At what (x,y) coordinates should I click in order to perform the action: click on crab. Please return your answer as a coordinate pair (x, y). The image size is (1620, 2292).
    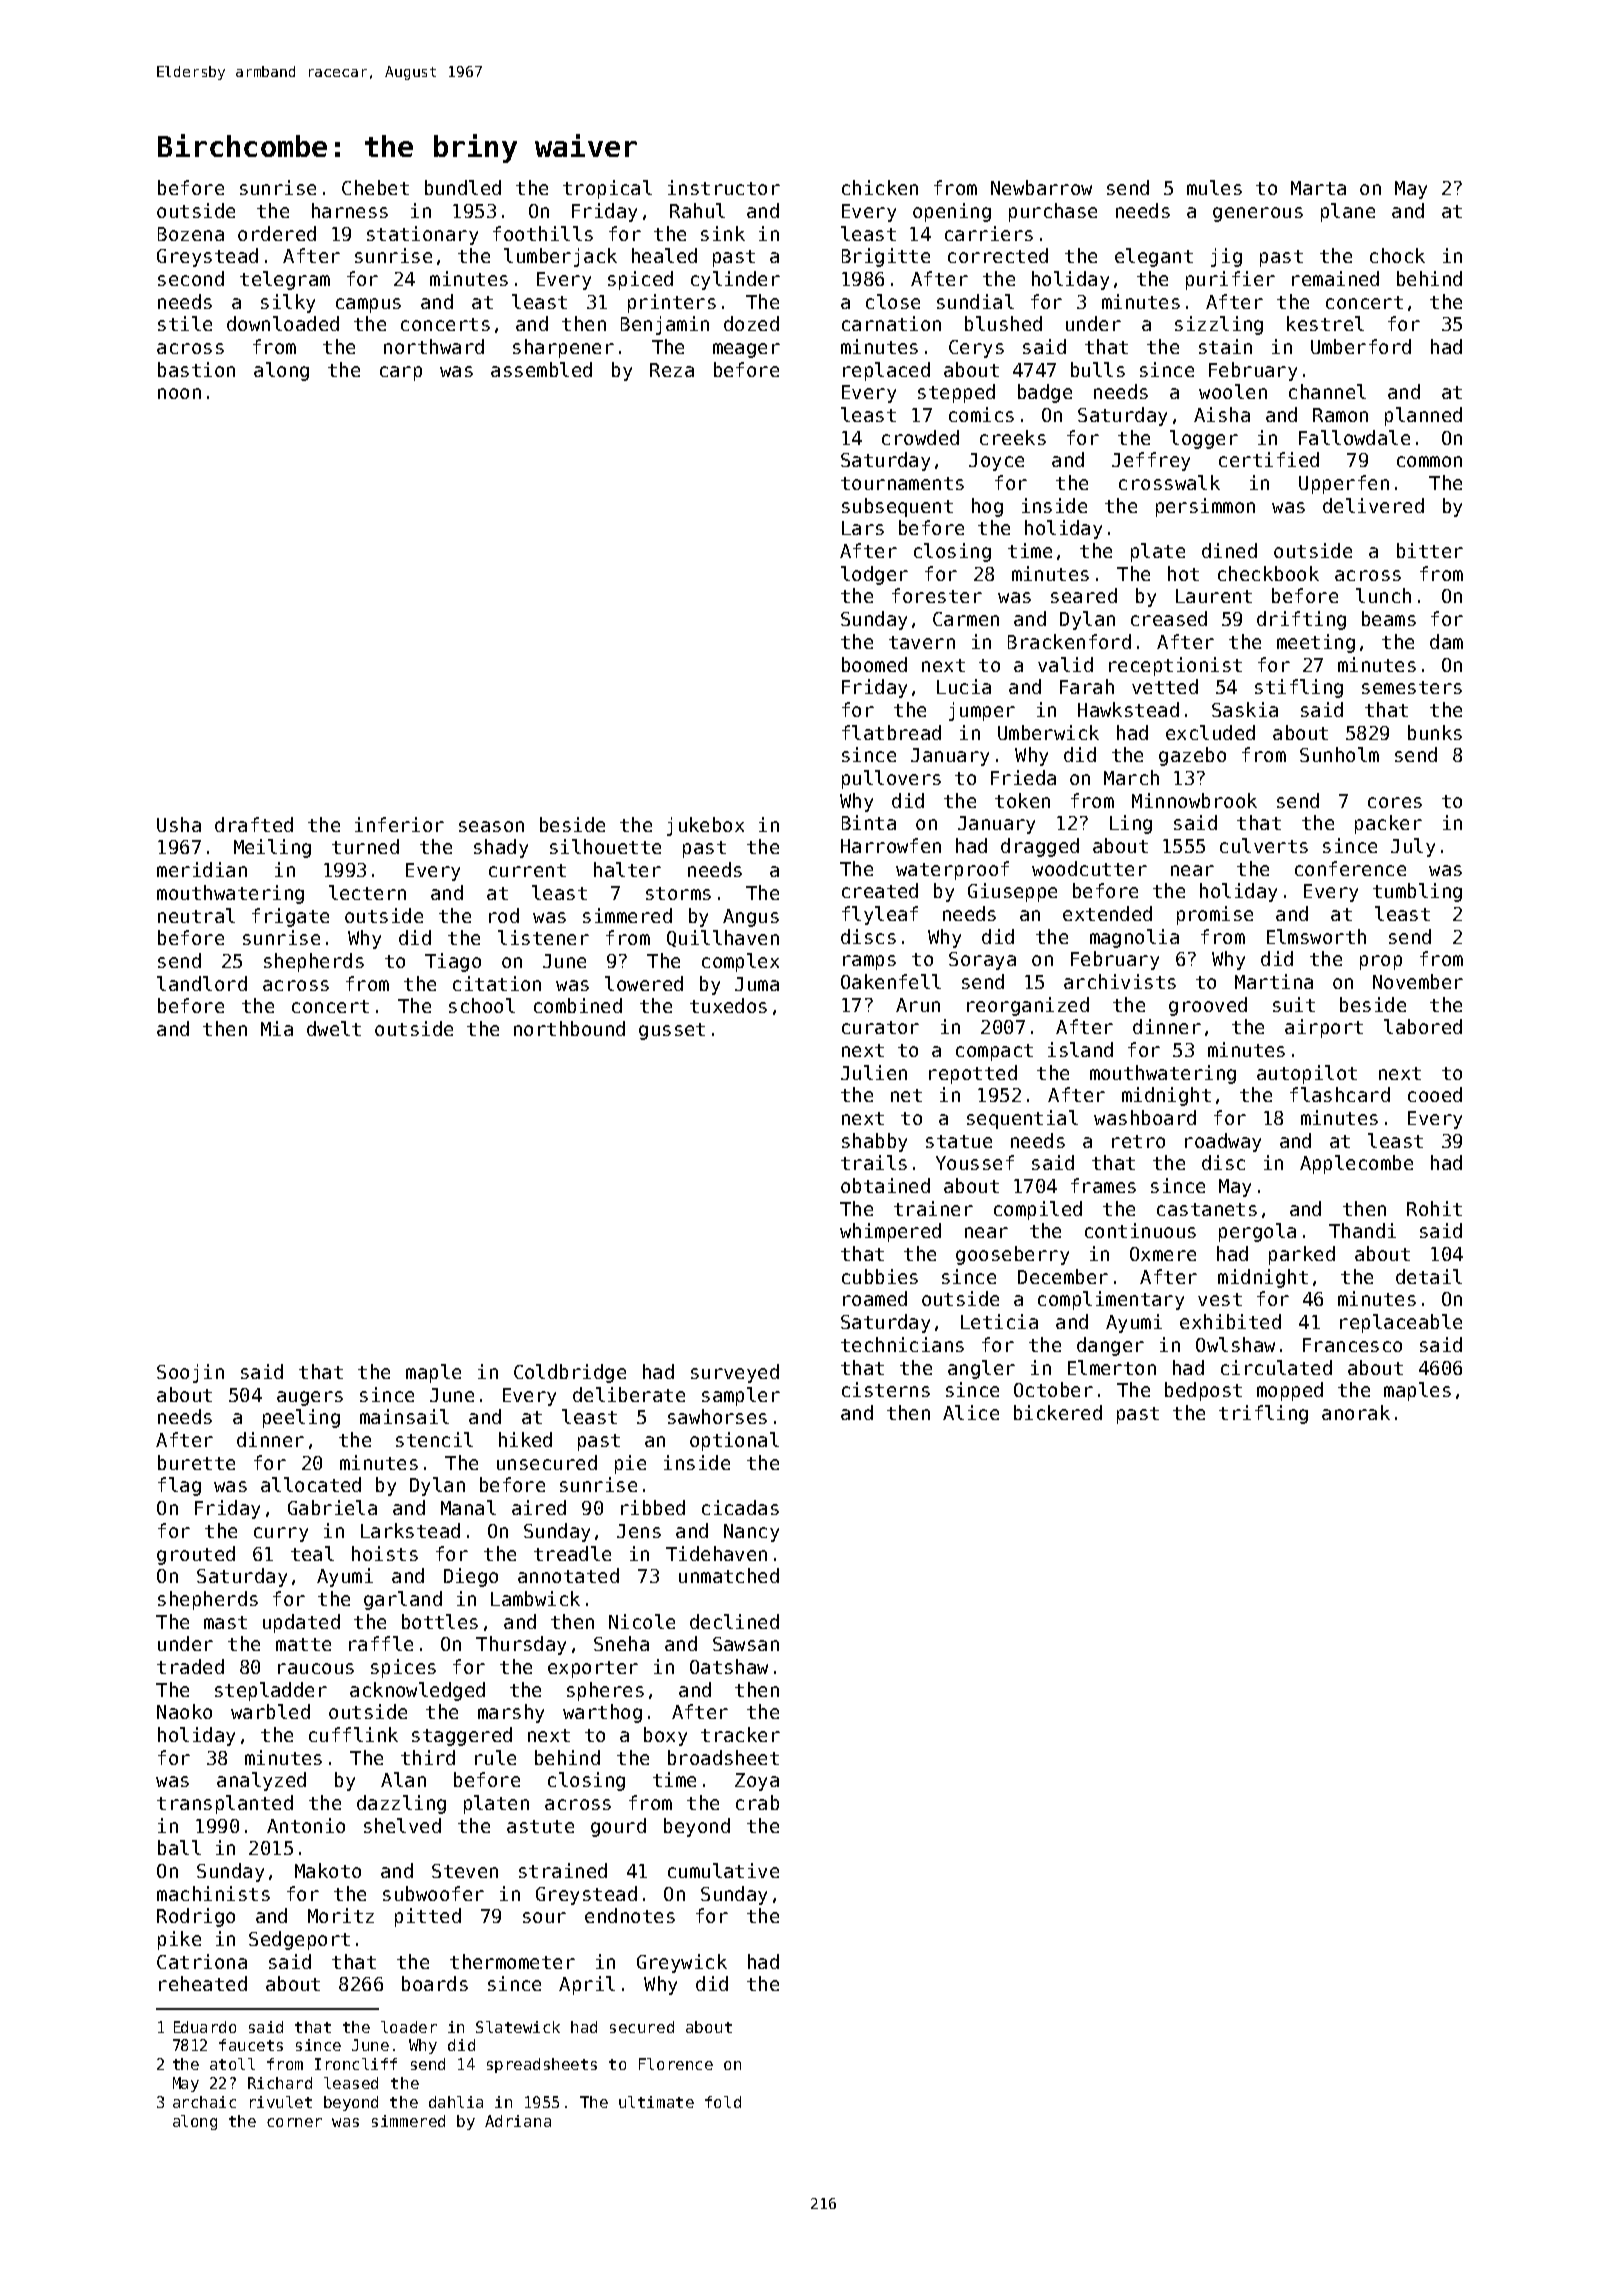
    Looking at the image, I should click on (757, 1802).
